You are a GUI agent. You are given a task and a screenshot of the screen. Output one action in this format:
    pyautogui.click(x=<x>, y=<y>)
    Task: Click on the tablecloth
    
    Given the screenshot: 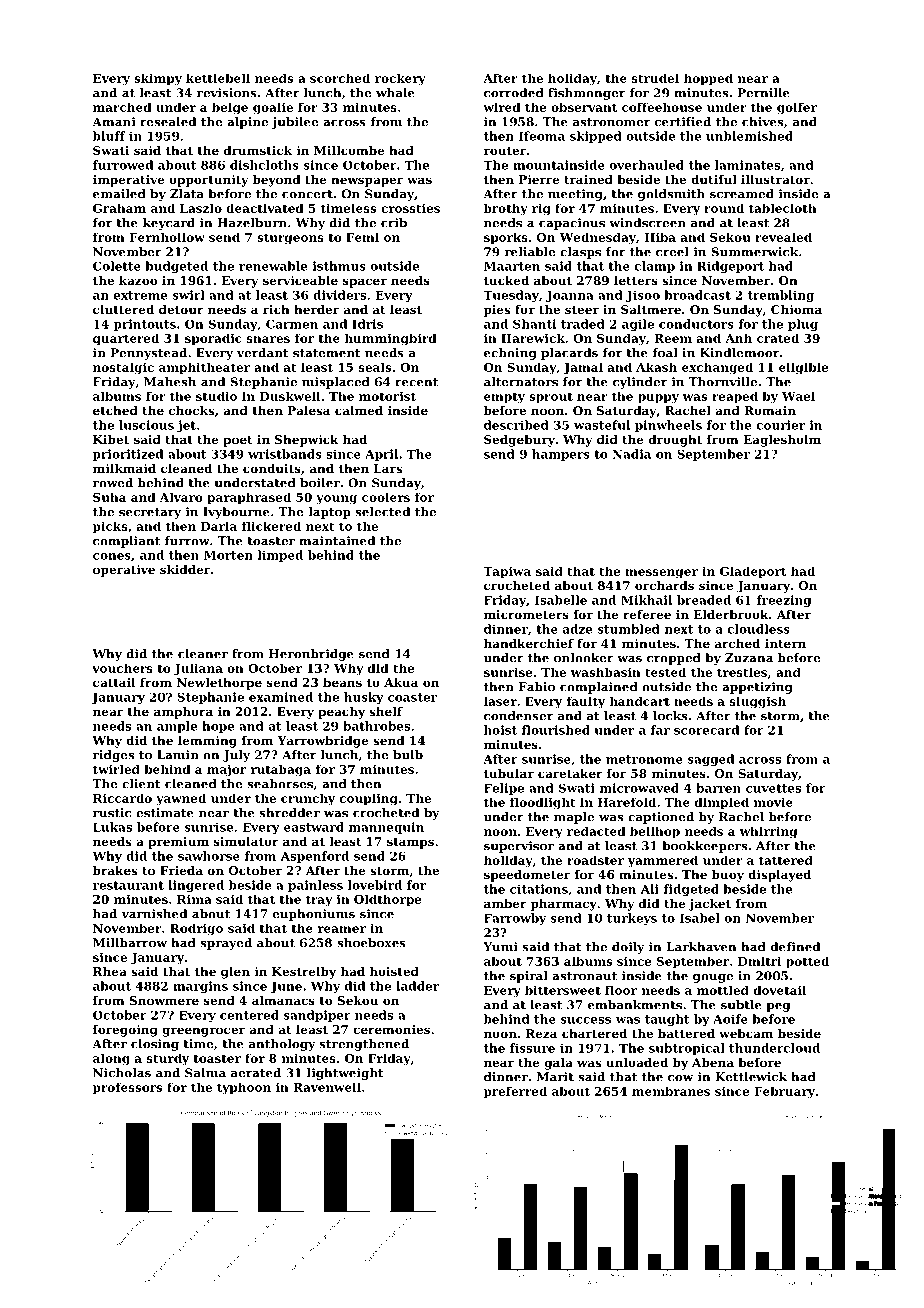 What is the action you would take?
    pyautogui.click(x=783, y=208)
